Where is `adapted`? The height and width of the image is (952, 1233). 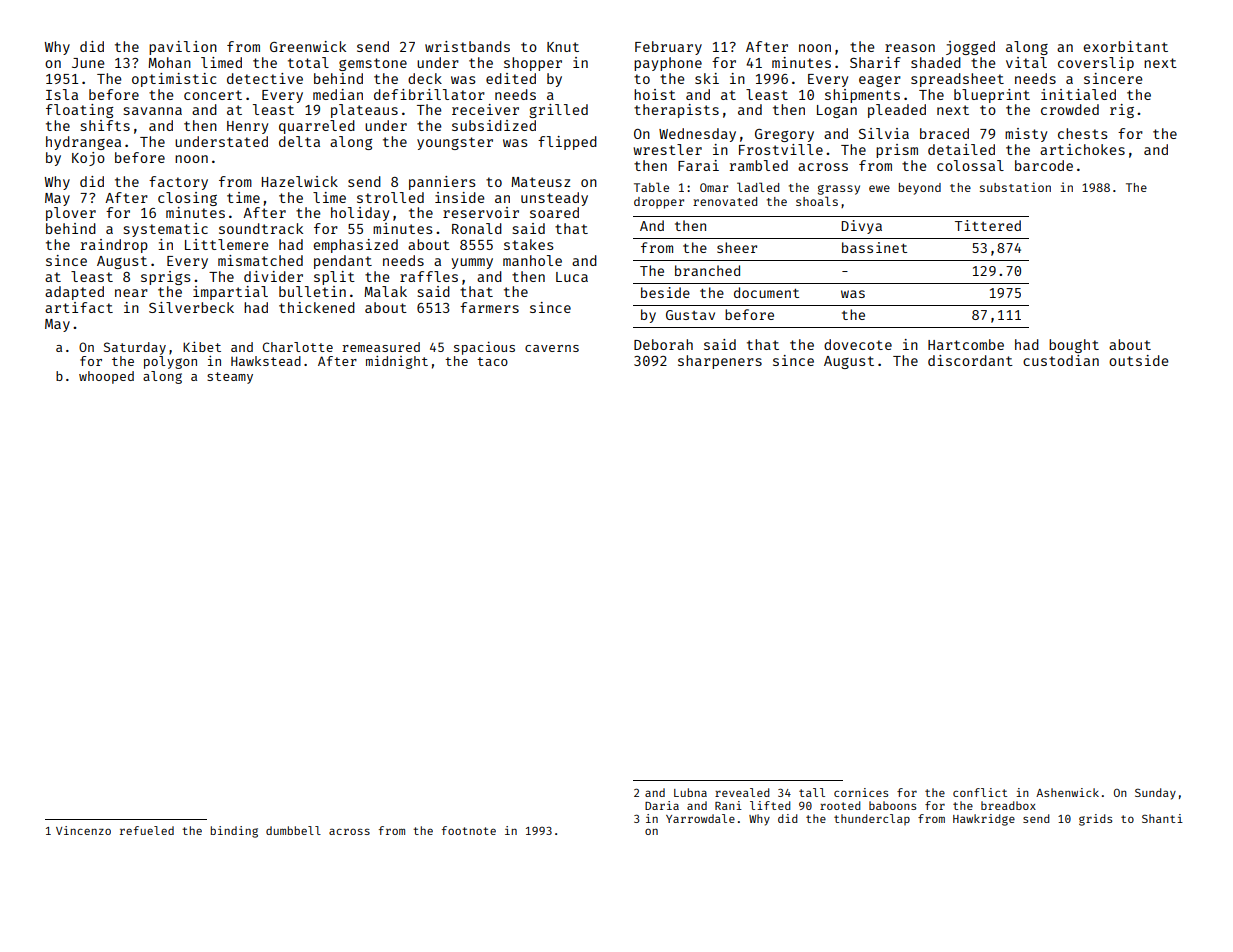
adapted is located at coordinates (74, 293).
